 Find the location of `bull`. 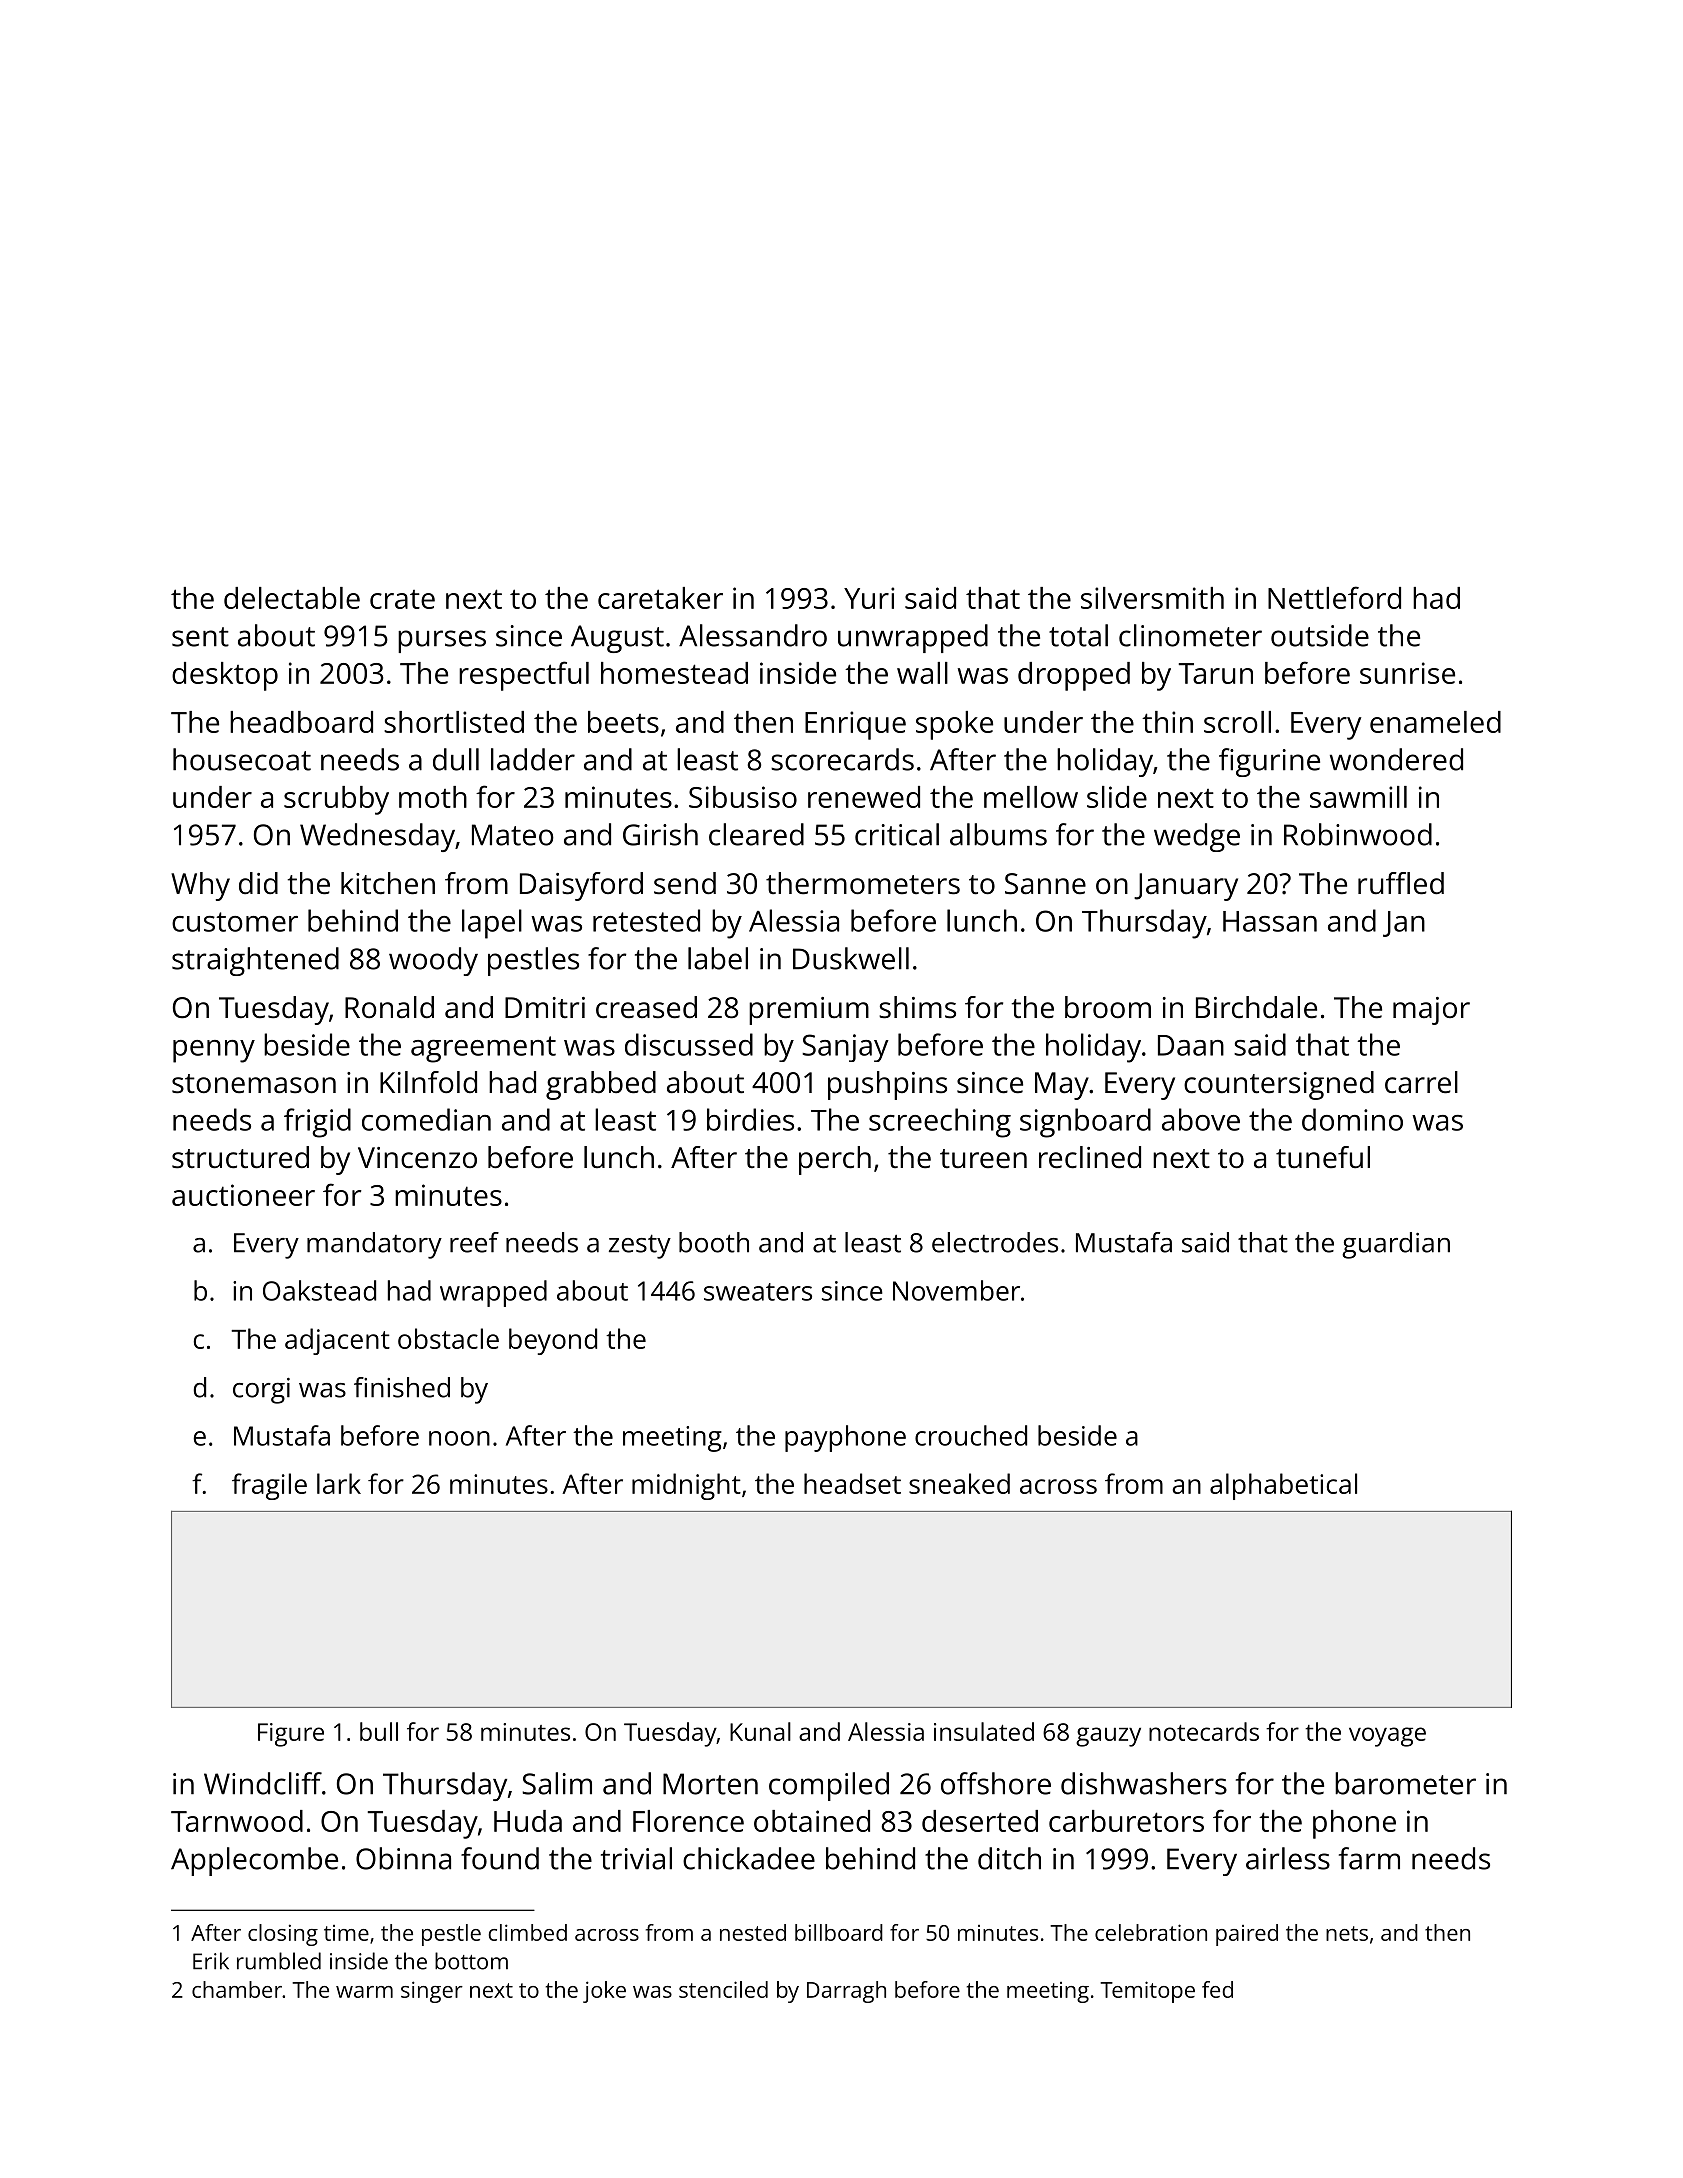

bull is located at coordinates (379, 1731).
